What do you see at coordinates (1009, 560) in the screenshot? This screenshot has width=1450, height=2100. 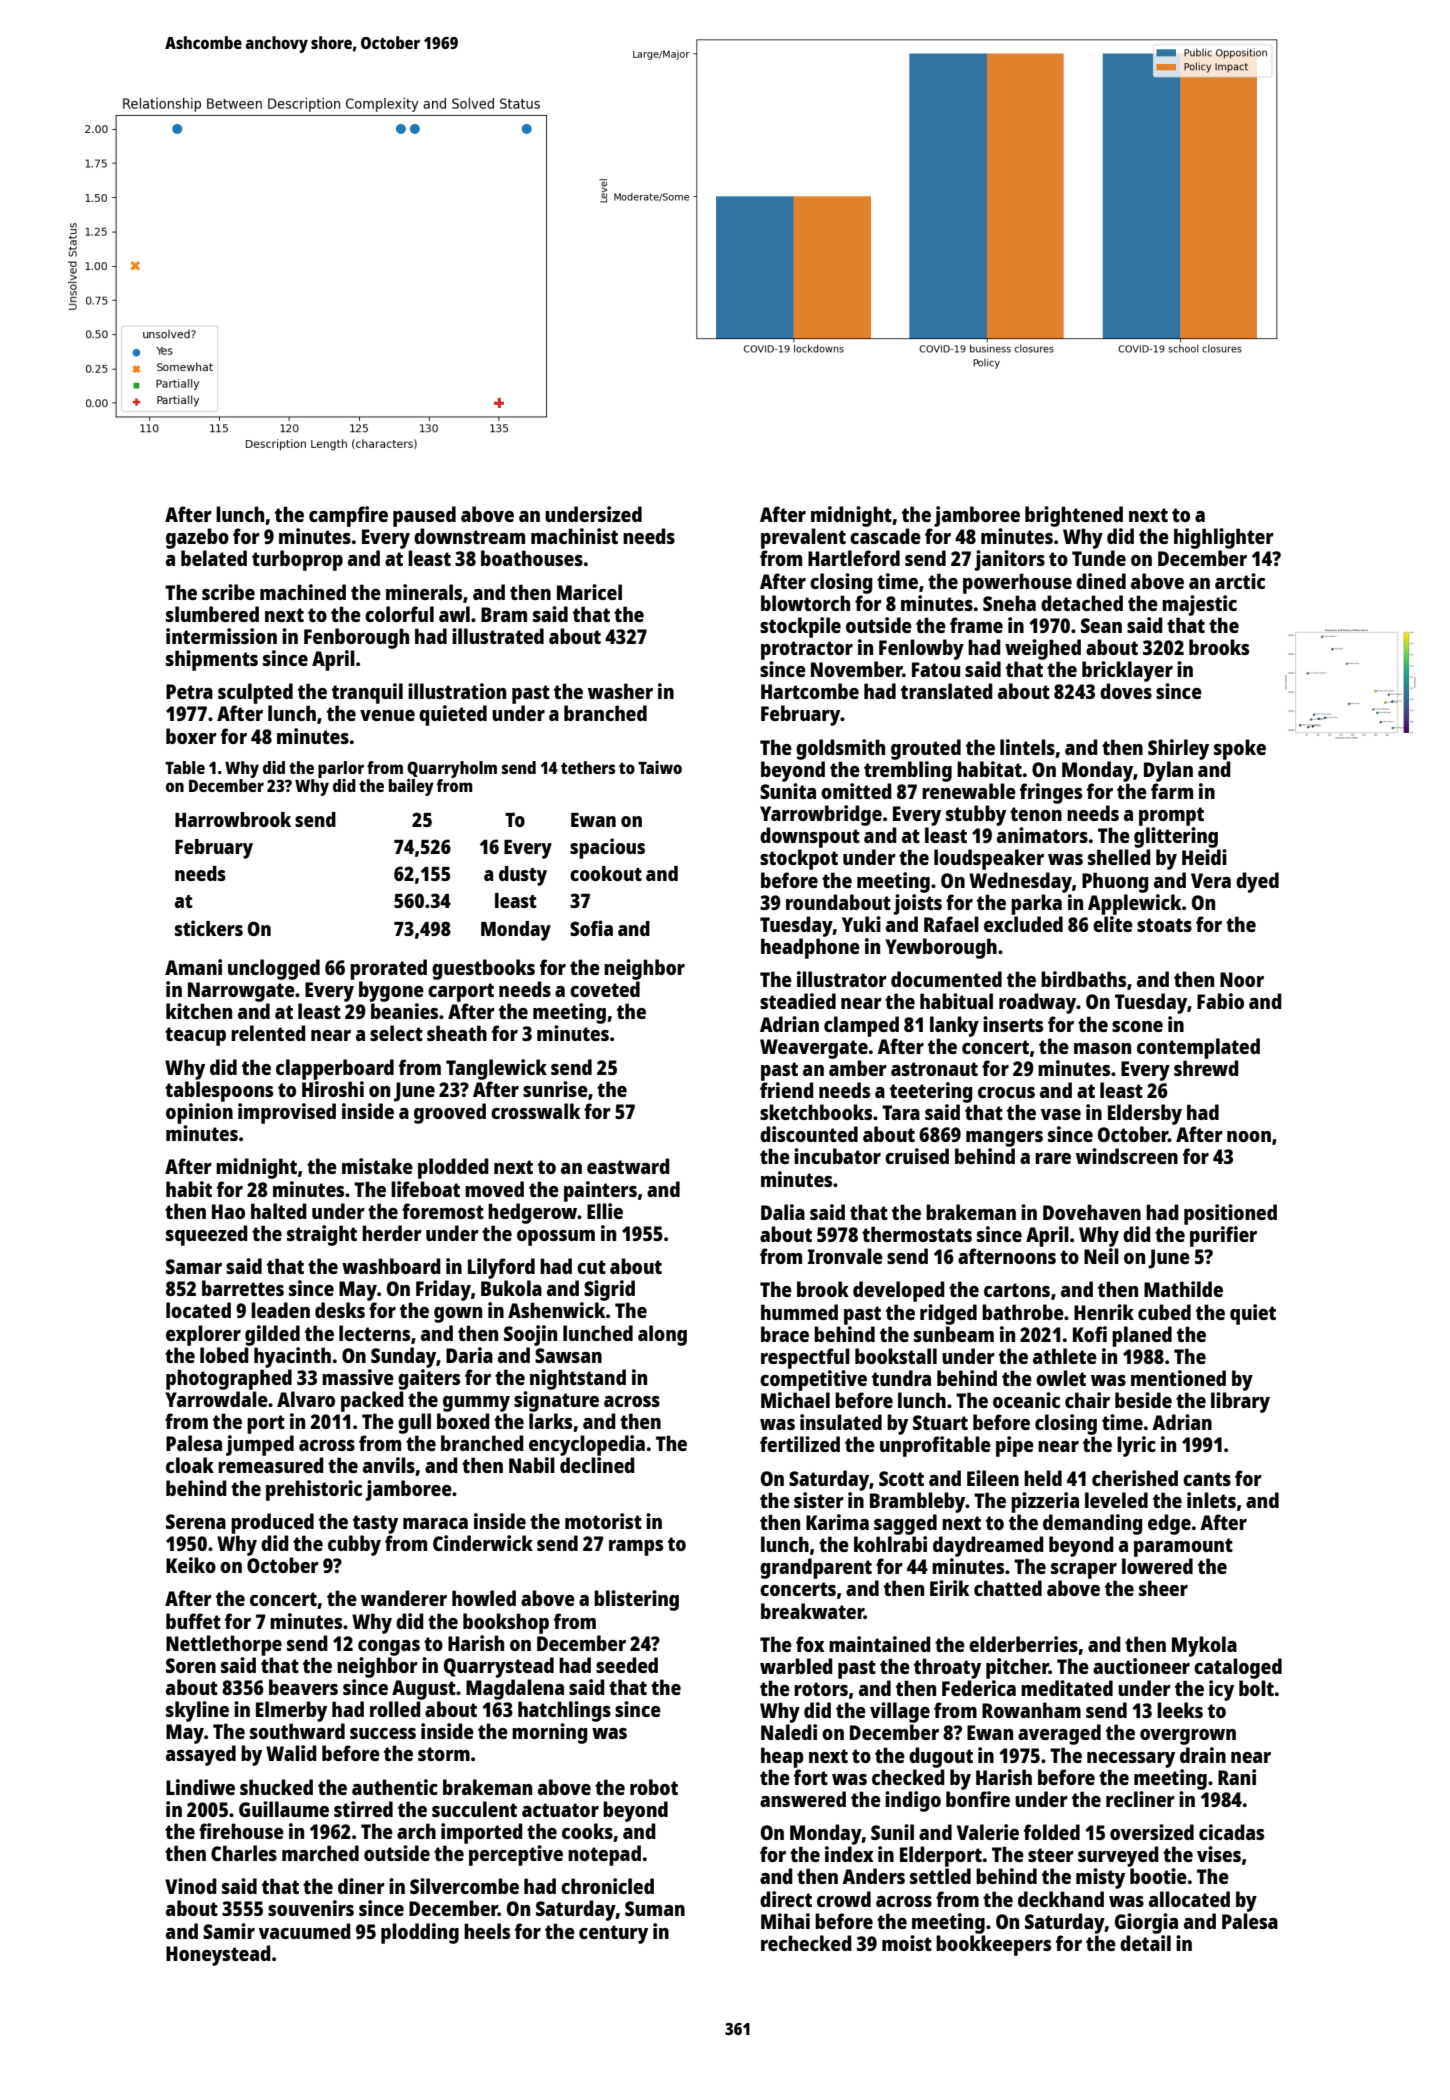 I see `janitors` at bounding box center [1009, 560].
